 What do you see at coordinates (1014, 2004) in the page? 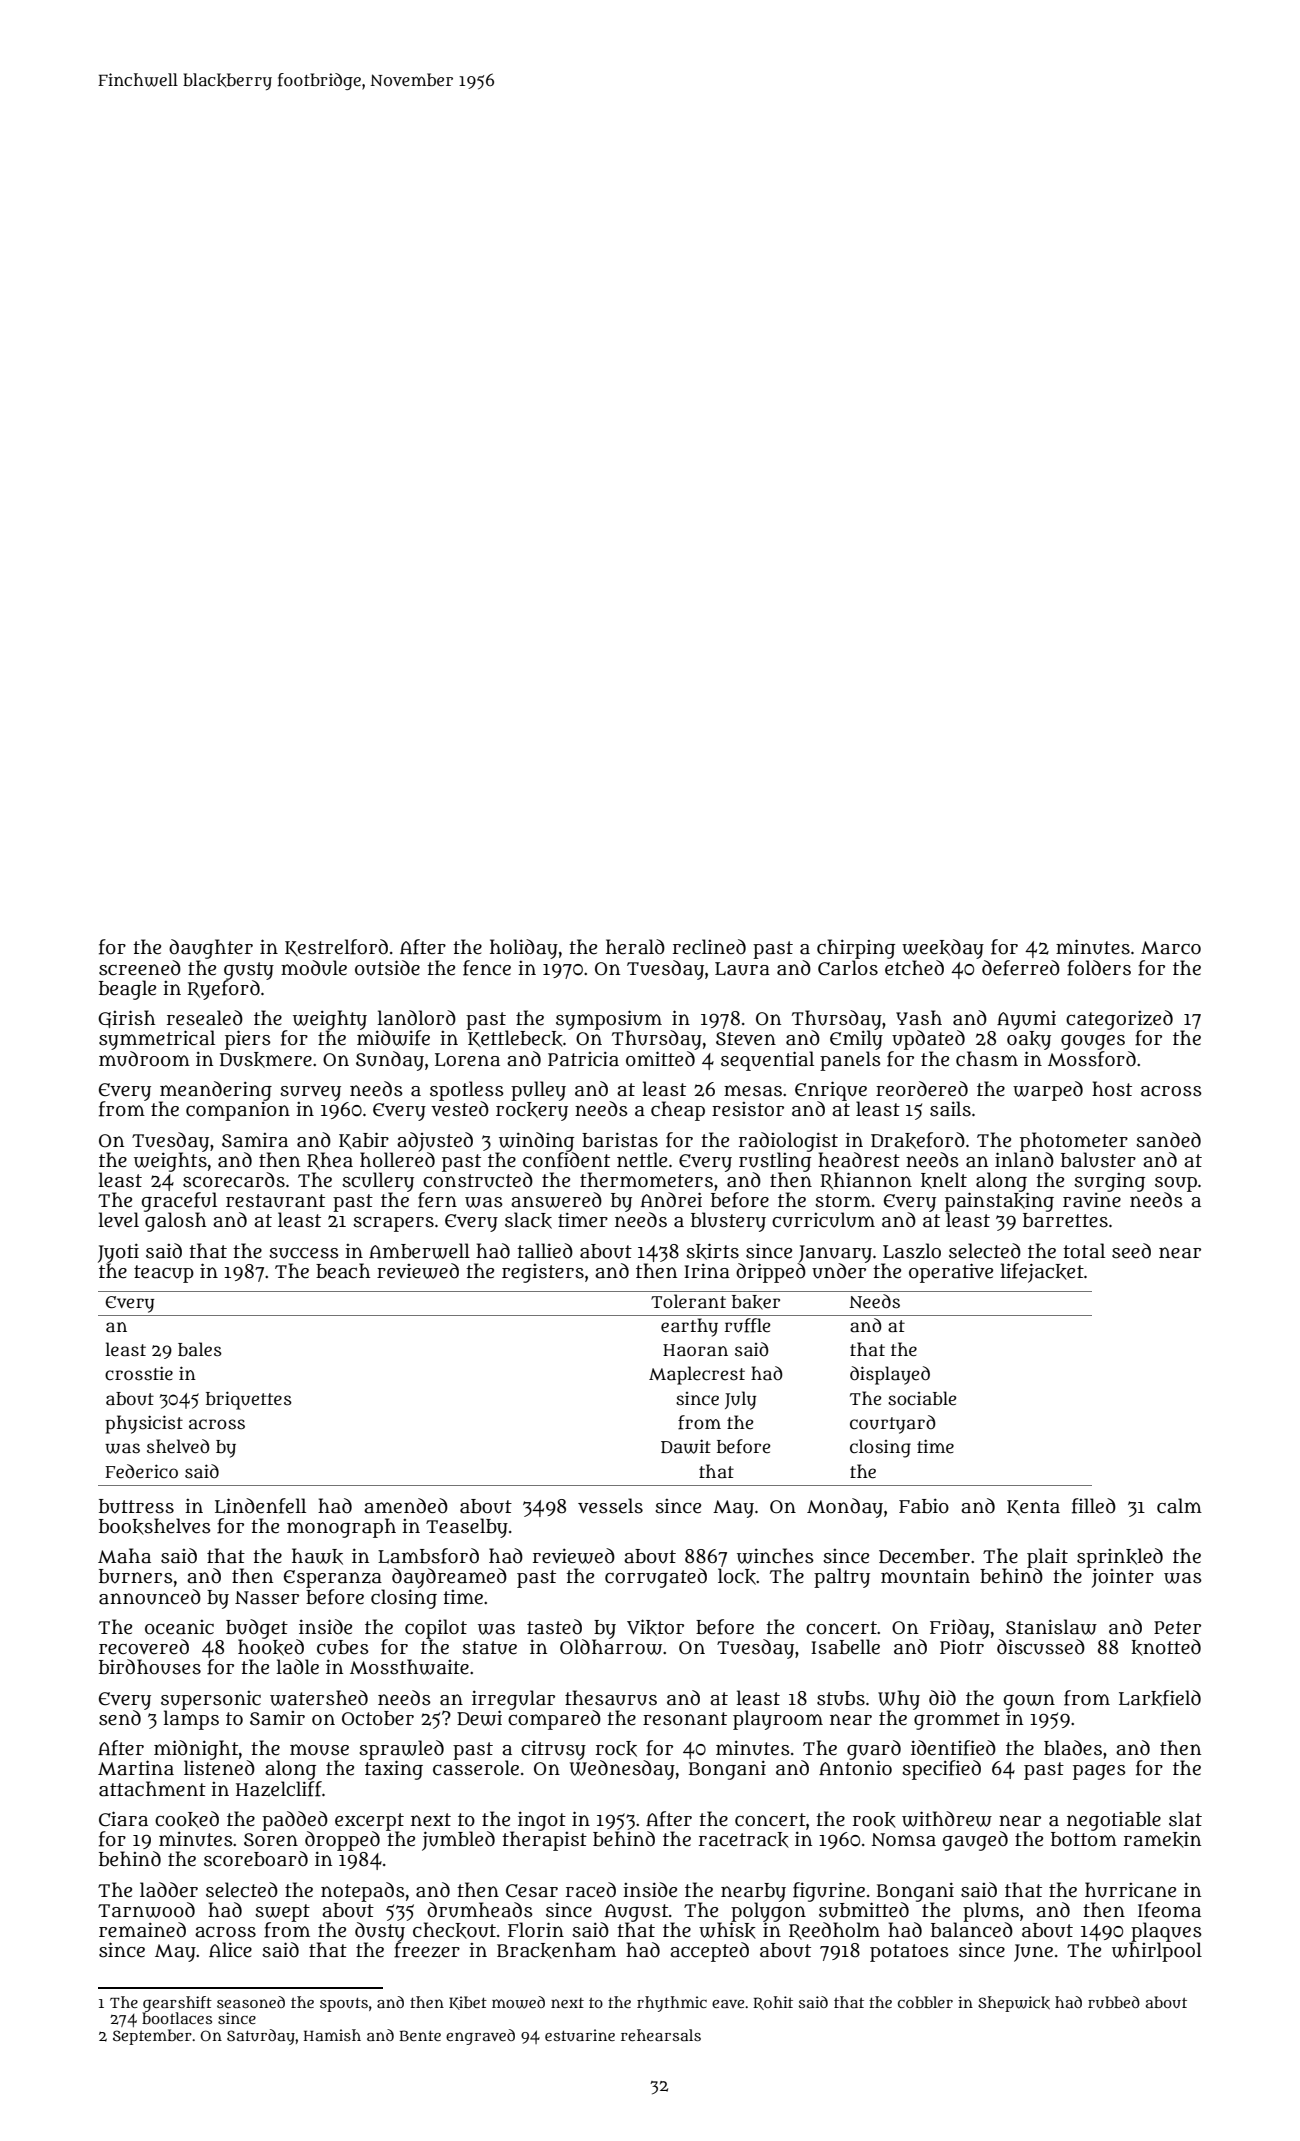
I see `Shepwick` at bounding box center [1014, 2004].
